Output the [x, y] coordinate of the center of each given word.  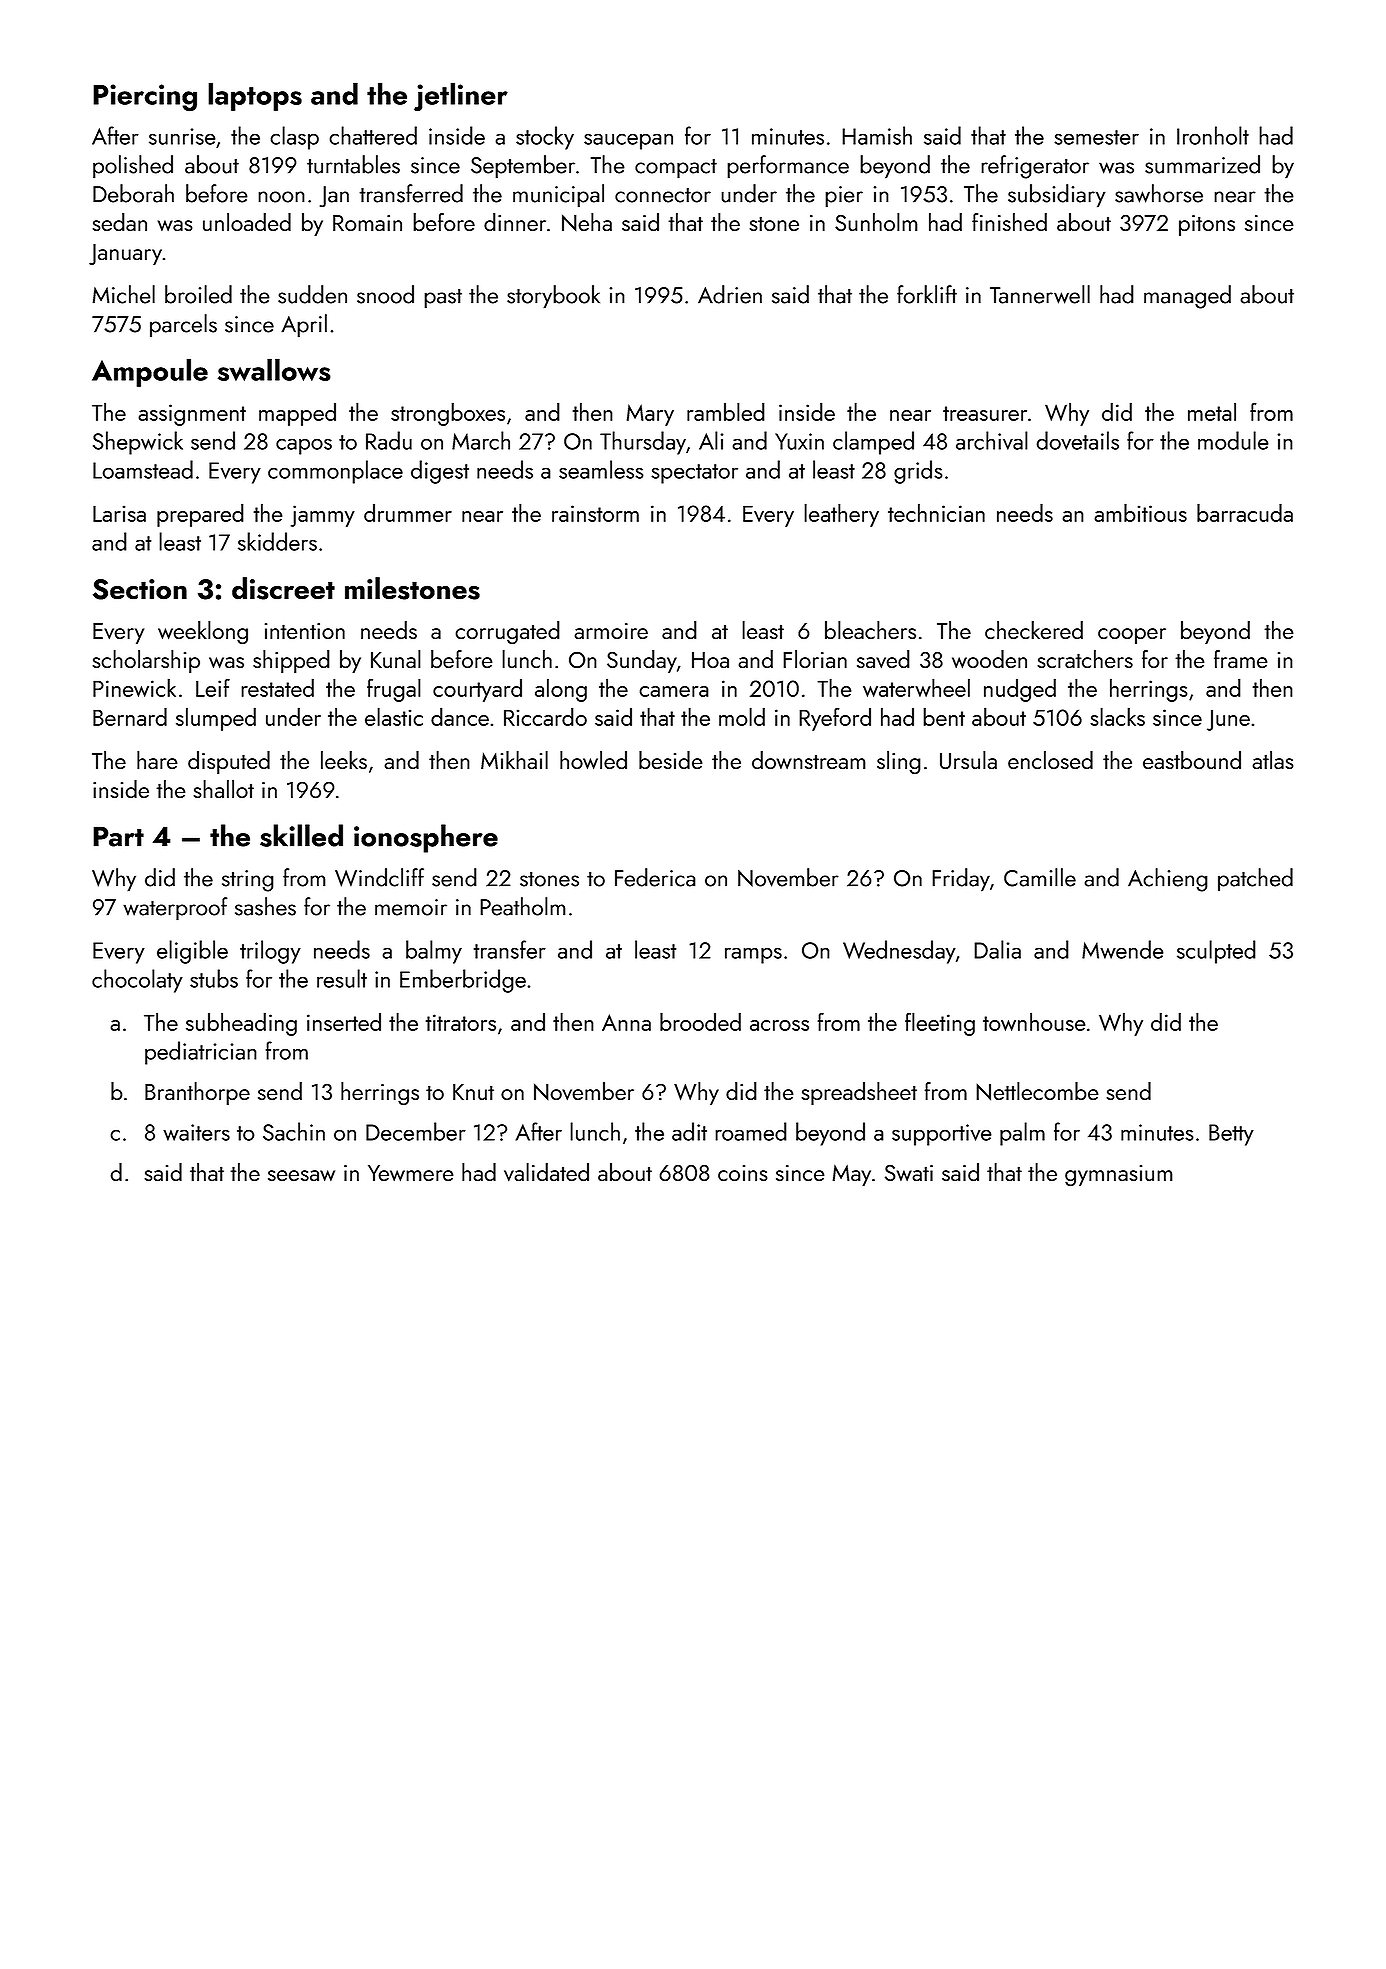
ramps [753, 956]
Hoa [710, 660]
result [342, 978]
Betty [1231, 1135]
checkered [1034, 630]
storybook [553, 297]
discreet [283, 588]
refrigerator [1035, 167]
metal [1212, 411]
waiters [196, 1132]
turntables [353, 164]
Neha [587, 222]
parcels [183, 325]
